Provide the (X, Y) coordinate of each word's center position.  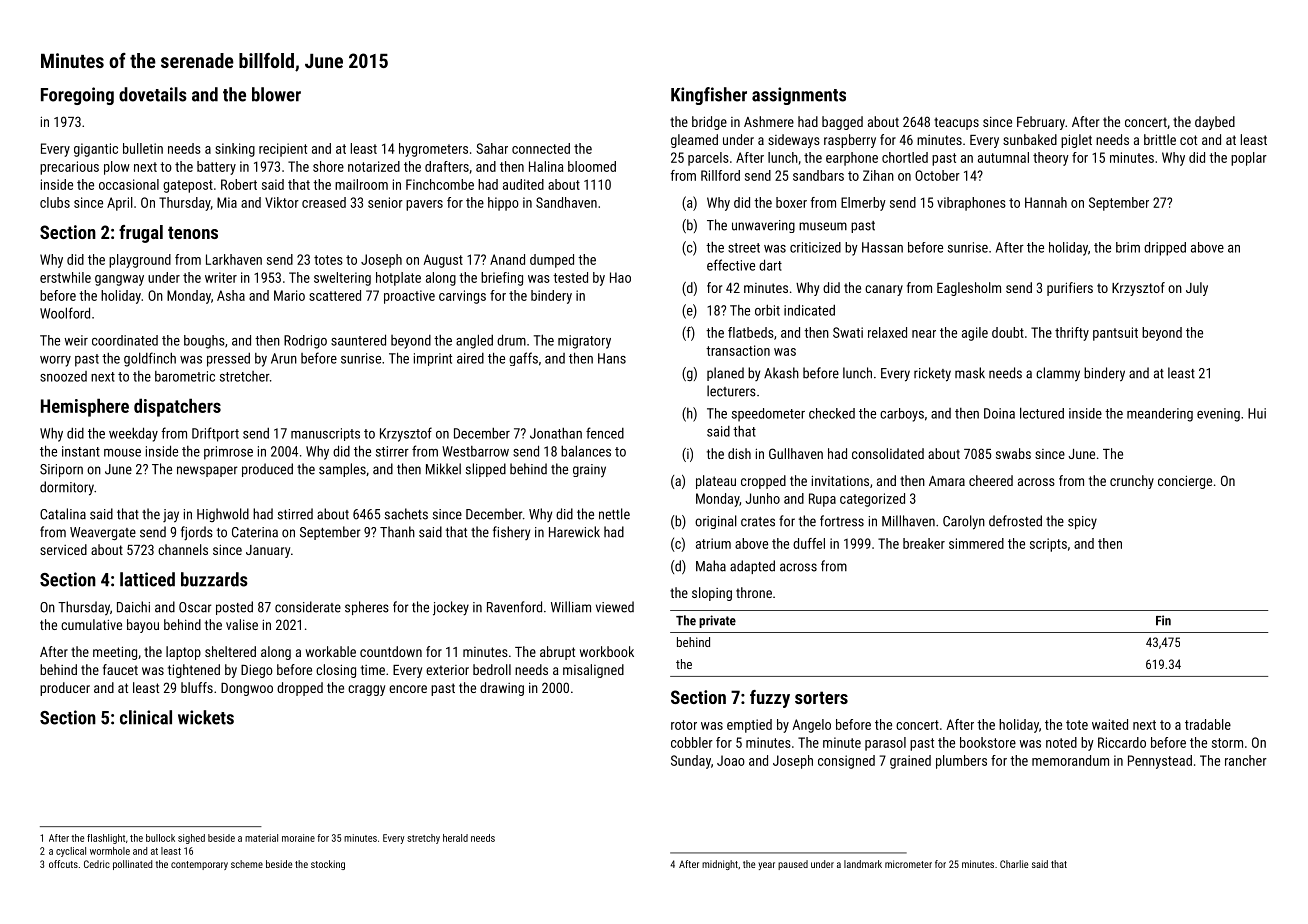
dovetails (153, 94)
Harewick (574, 532)
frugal (141, 234)
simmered (976, 543)
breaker (924, 543)
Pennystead (1160, 762)
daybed (1215, 123)
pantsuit (1115, 334)
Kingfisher (709, 96)
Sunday (691, 762)
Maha (711, 566)
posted (234, 608)
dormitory (67, 488)
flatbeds (751, 332)
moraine (298, 838)
